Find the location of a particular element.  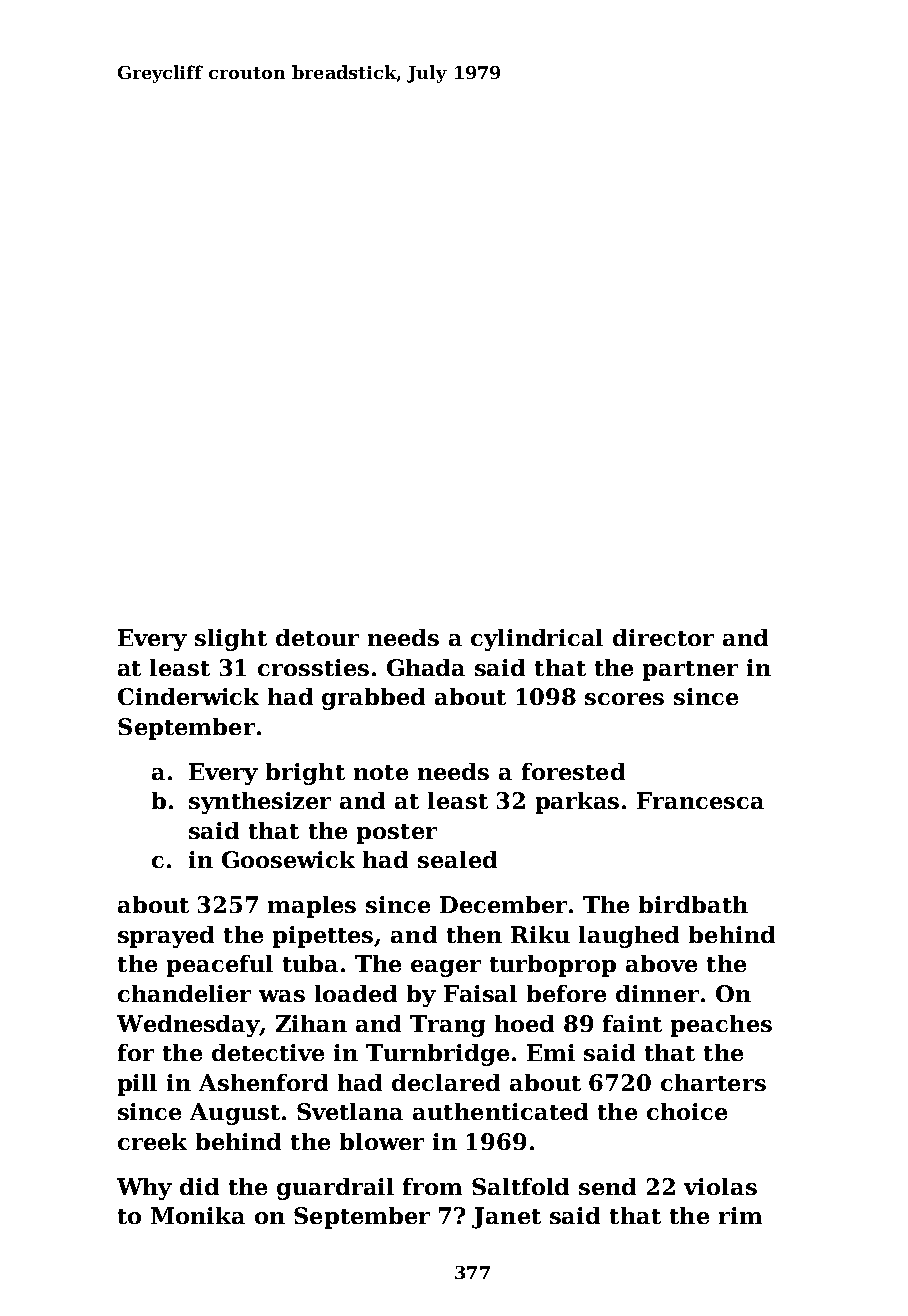

detour is located at coordinates (317, 637).
